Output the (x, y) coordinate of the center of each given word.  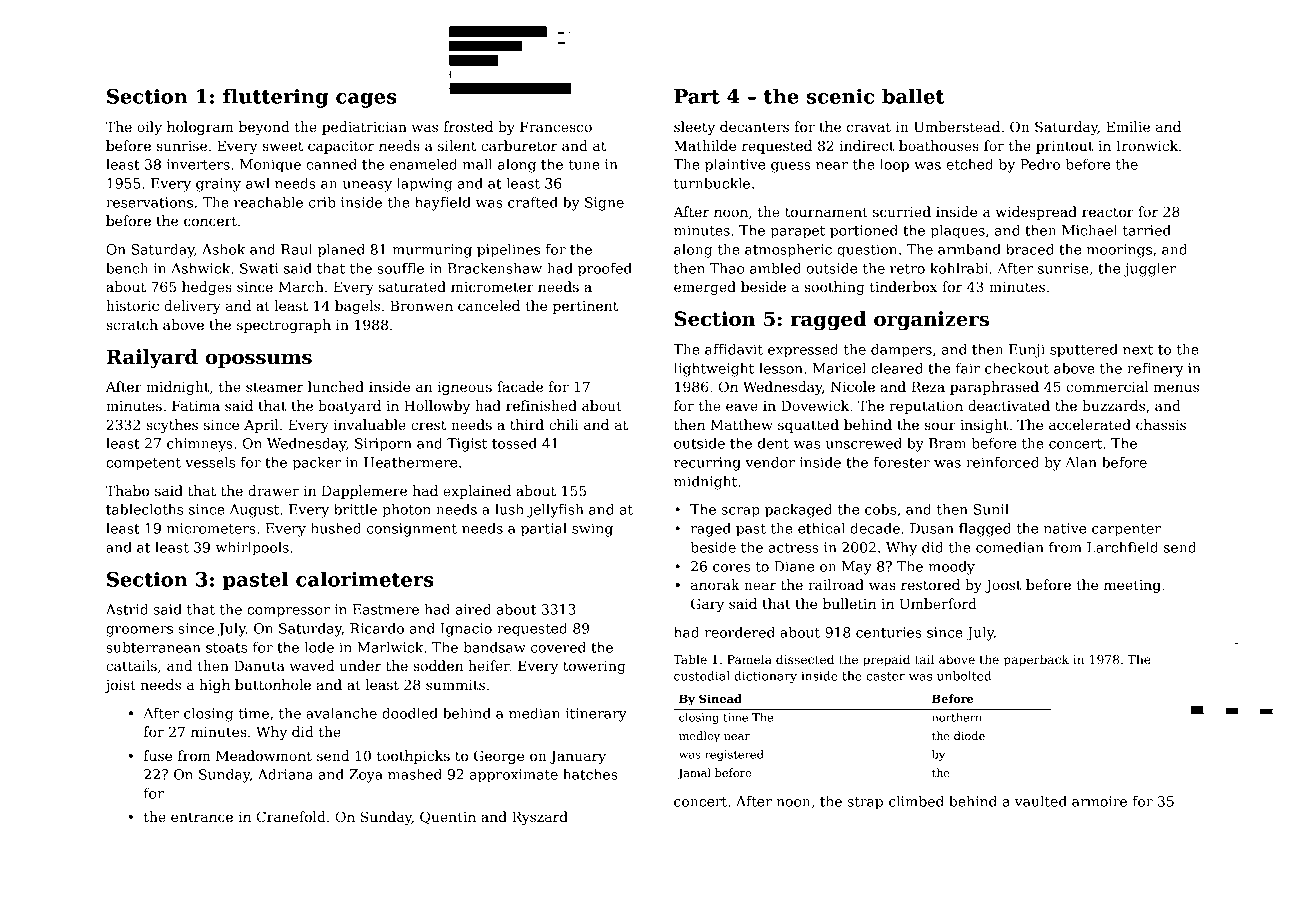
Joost (1003, 586)
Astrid (127, 609)
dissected (805, 659)
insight (984, 426)
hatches (590, 774)
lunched (336, 386)
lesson (781, 368)
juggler (1150, 270)
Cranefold (291, 816)
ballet (913, 96)
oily (149, 128)
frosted (468, 126)
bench (127, 268)
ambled (775, 268)
